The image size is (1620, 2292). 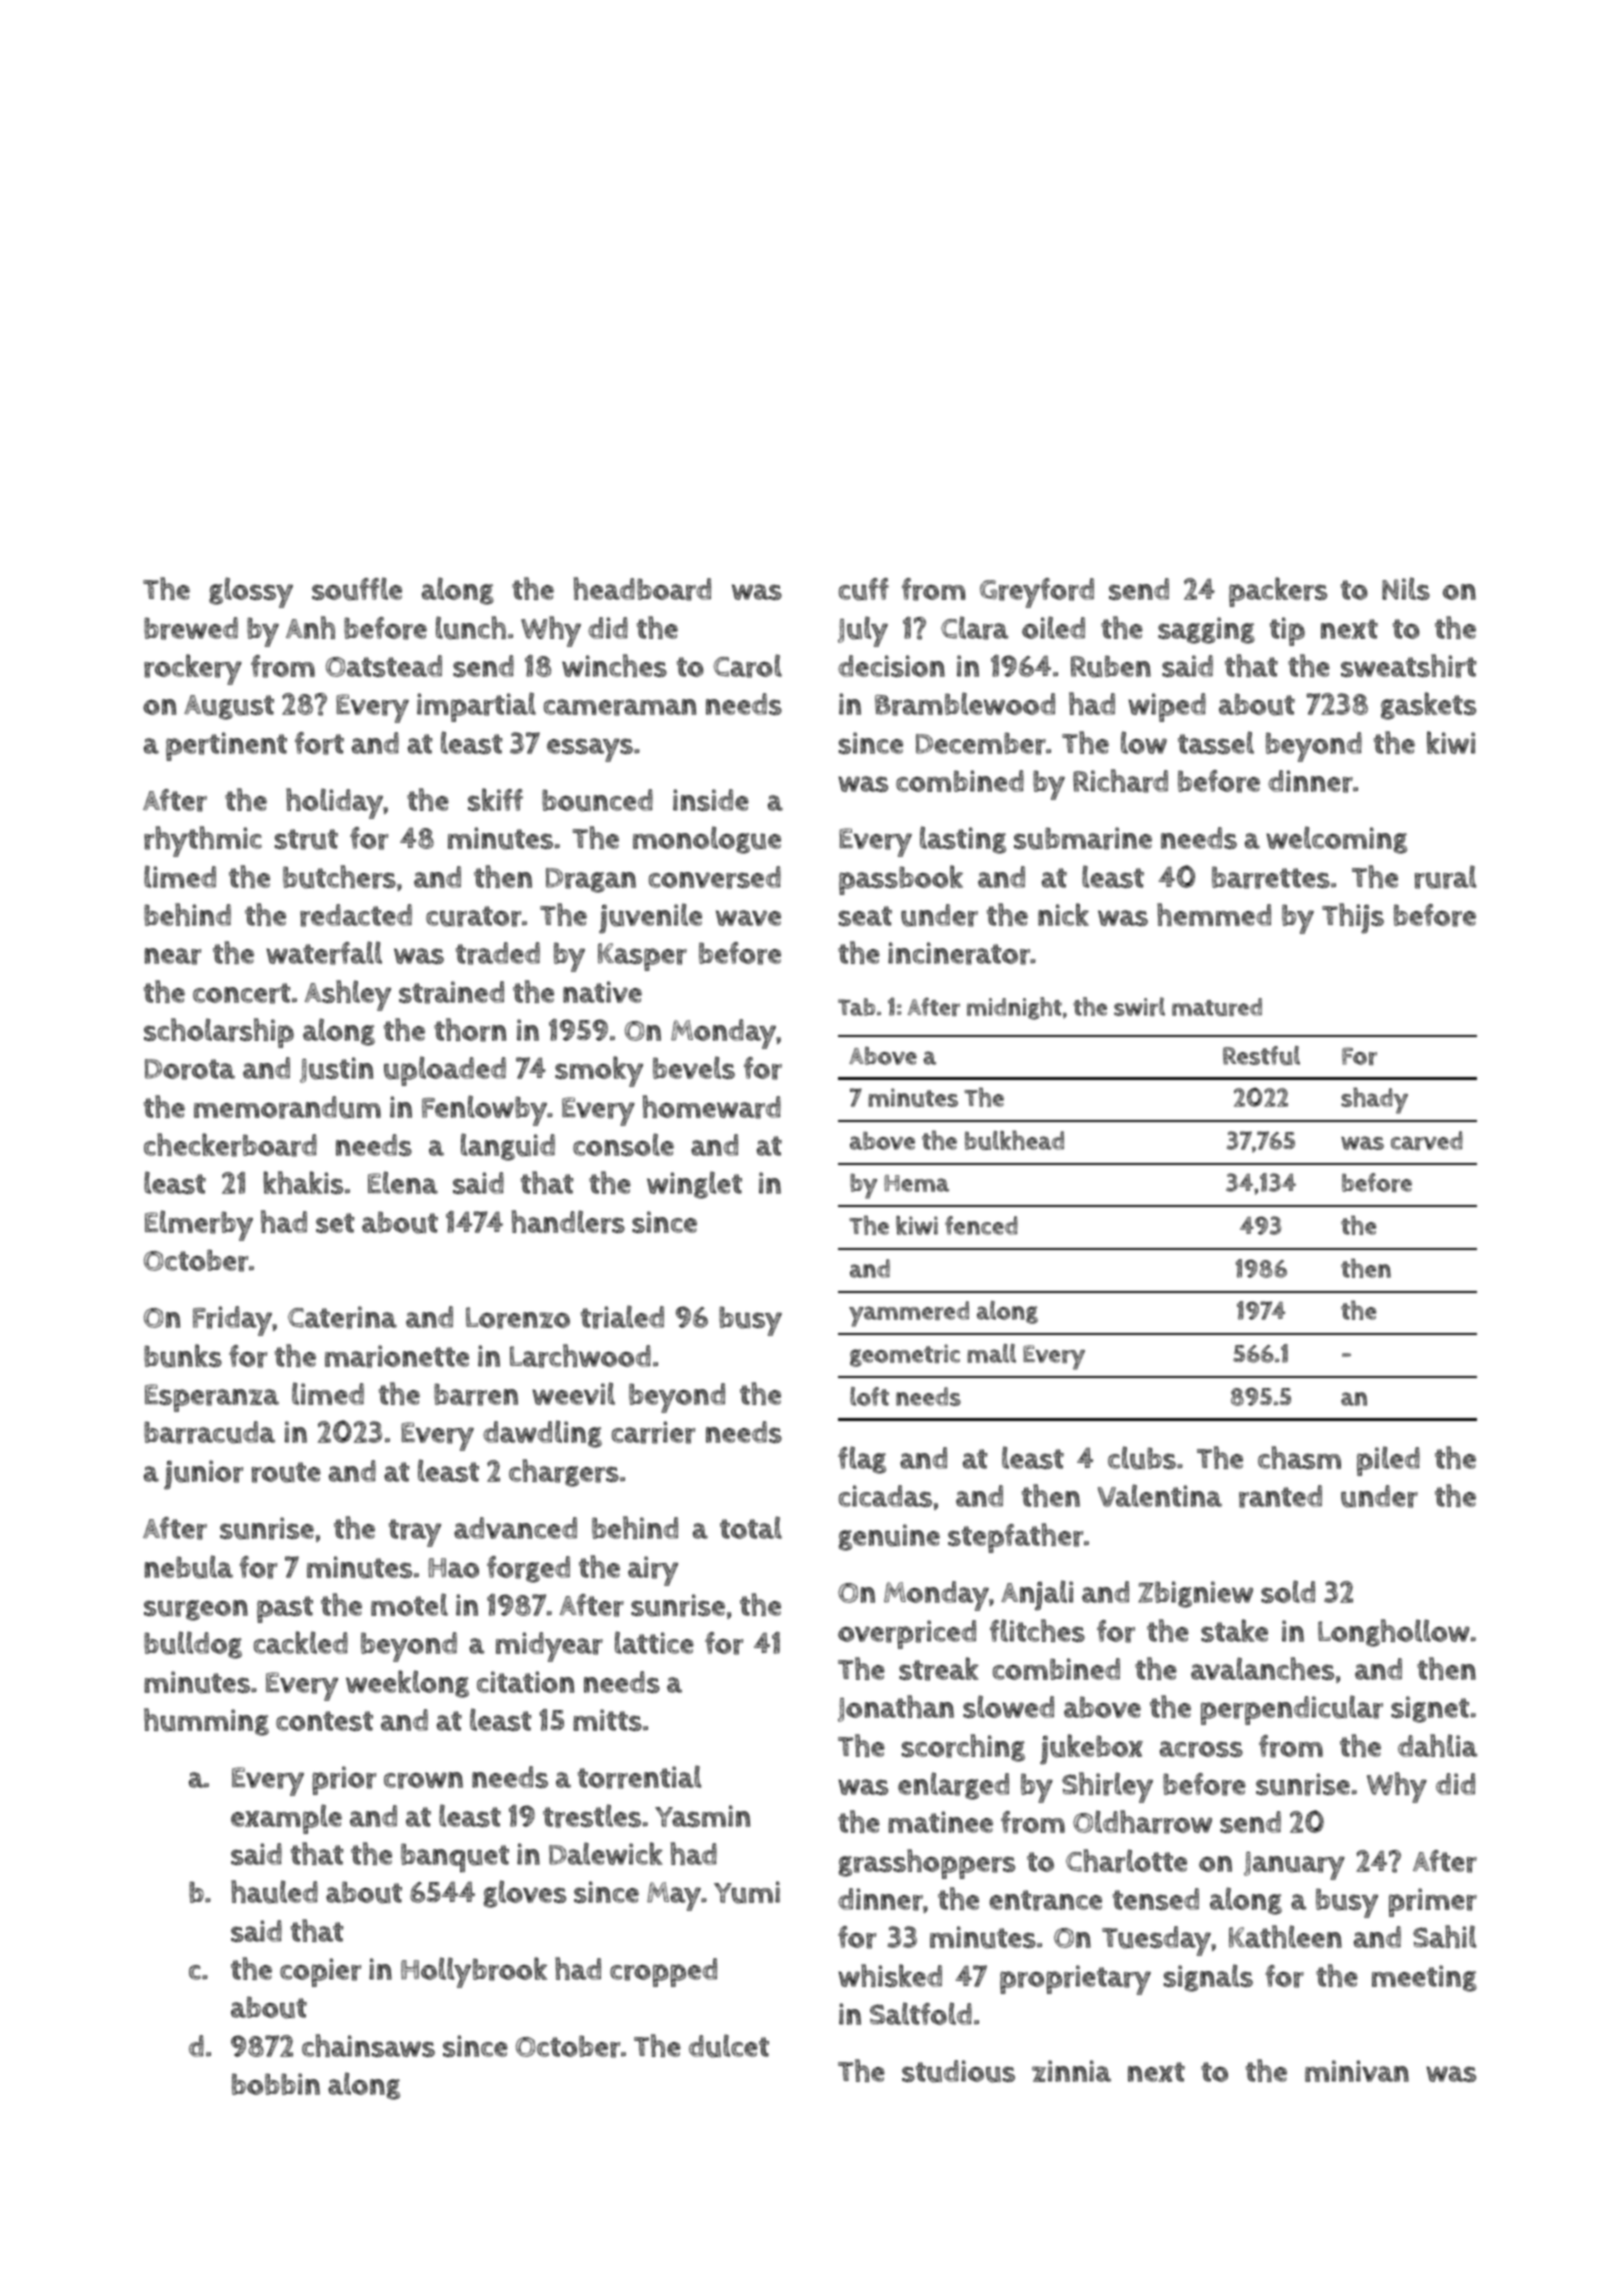 I want to click on native, so click(x=602, y=992).
